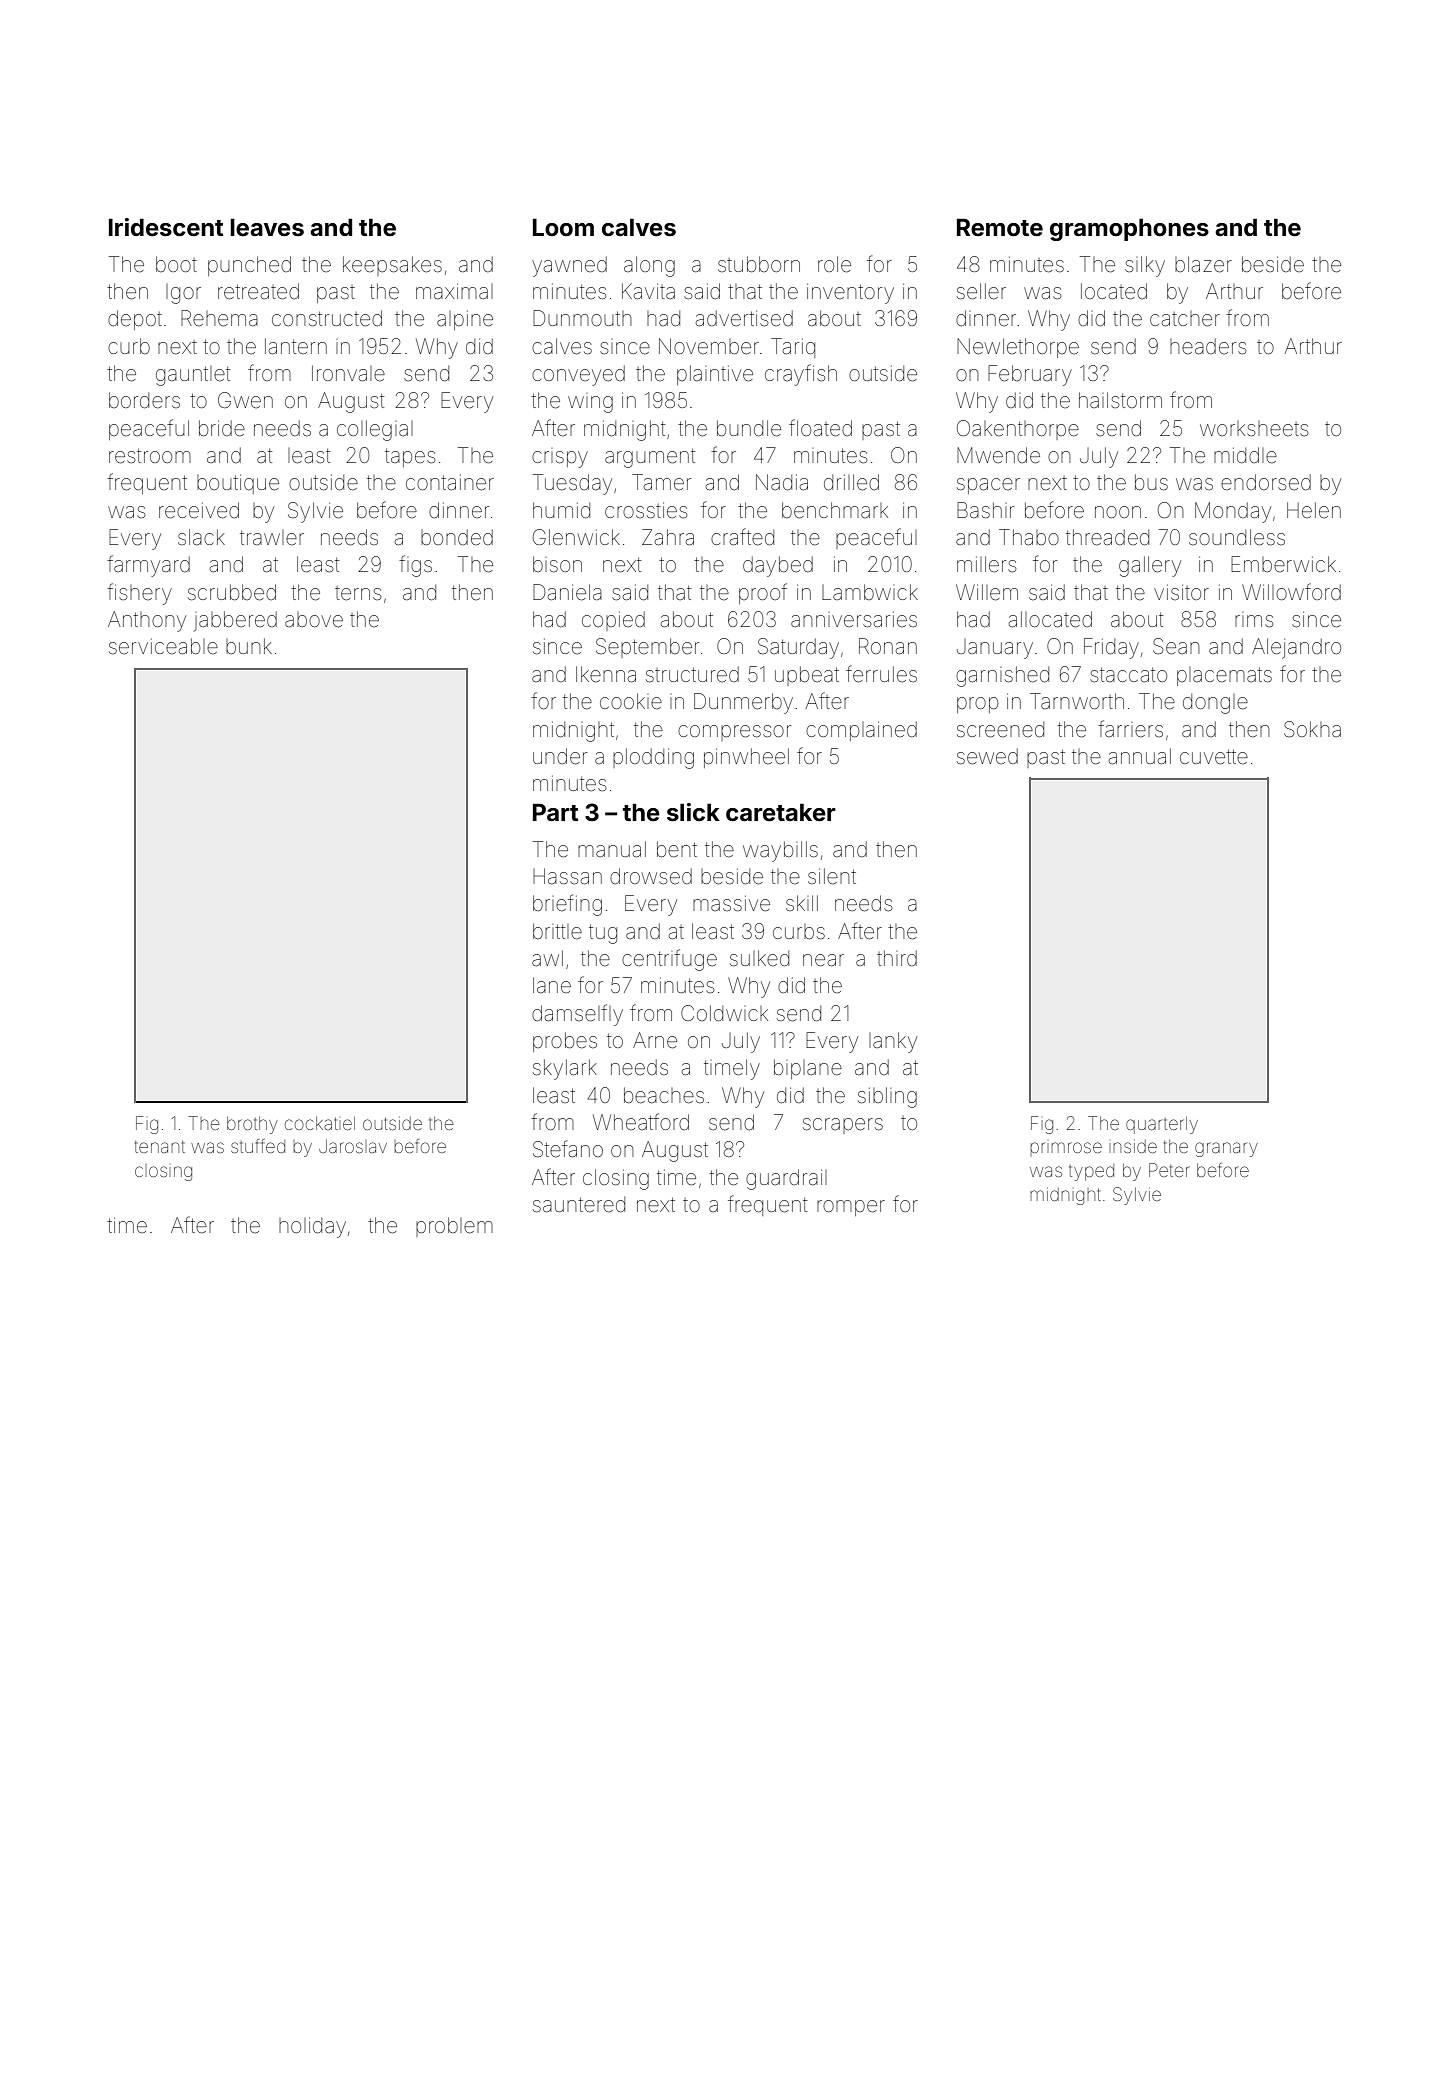 The width and height of the document is (1450, 2100). I want to click on romper, so click(851, 1208).
